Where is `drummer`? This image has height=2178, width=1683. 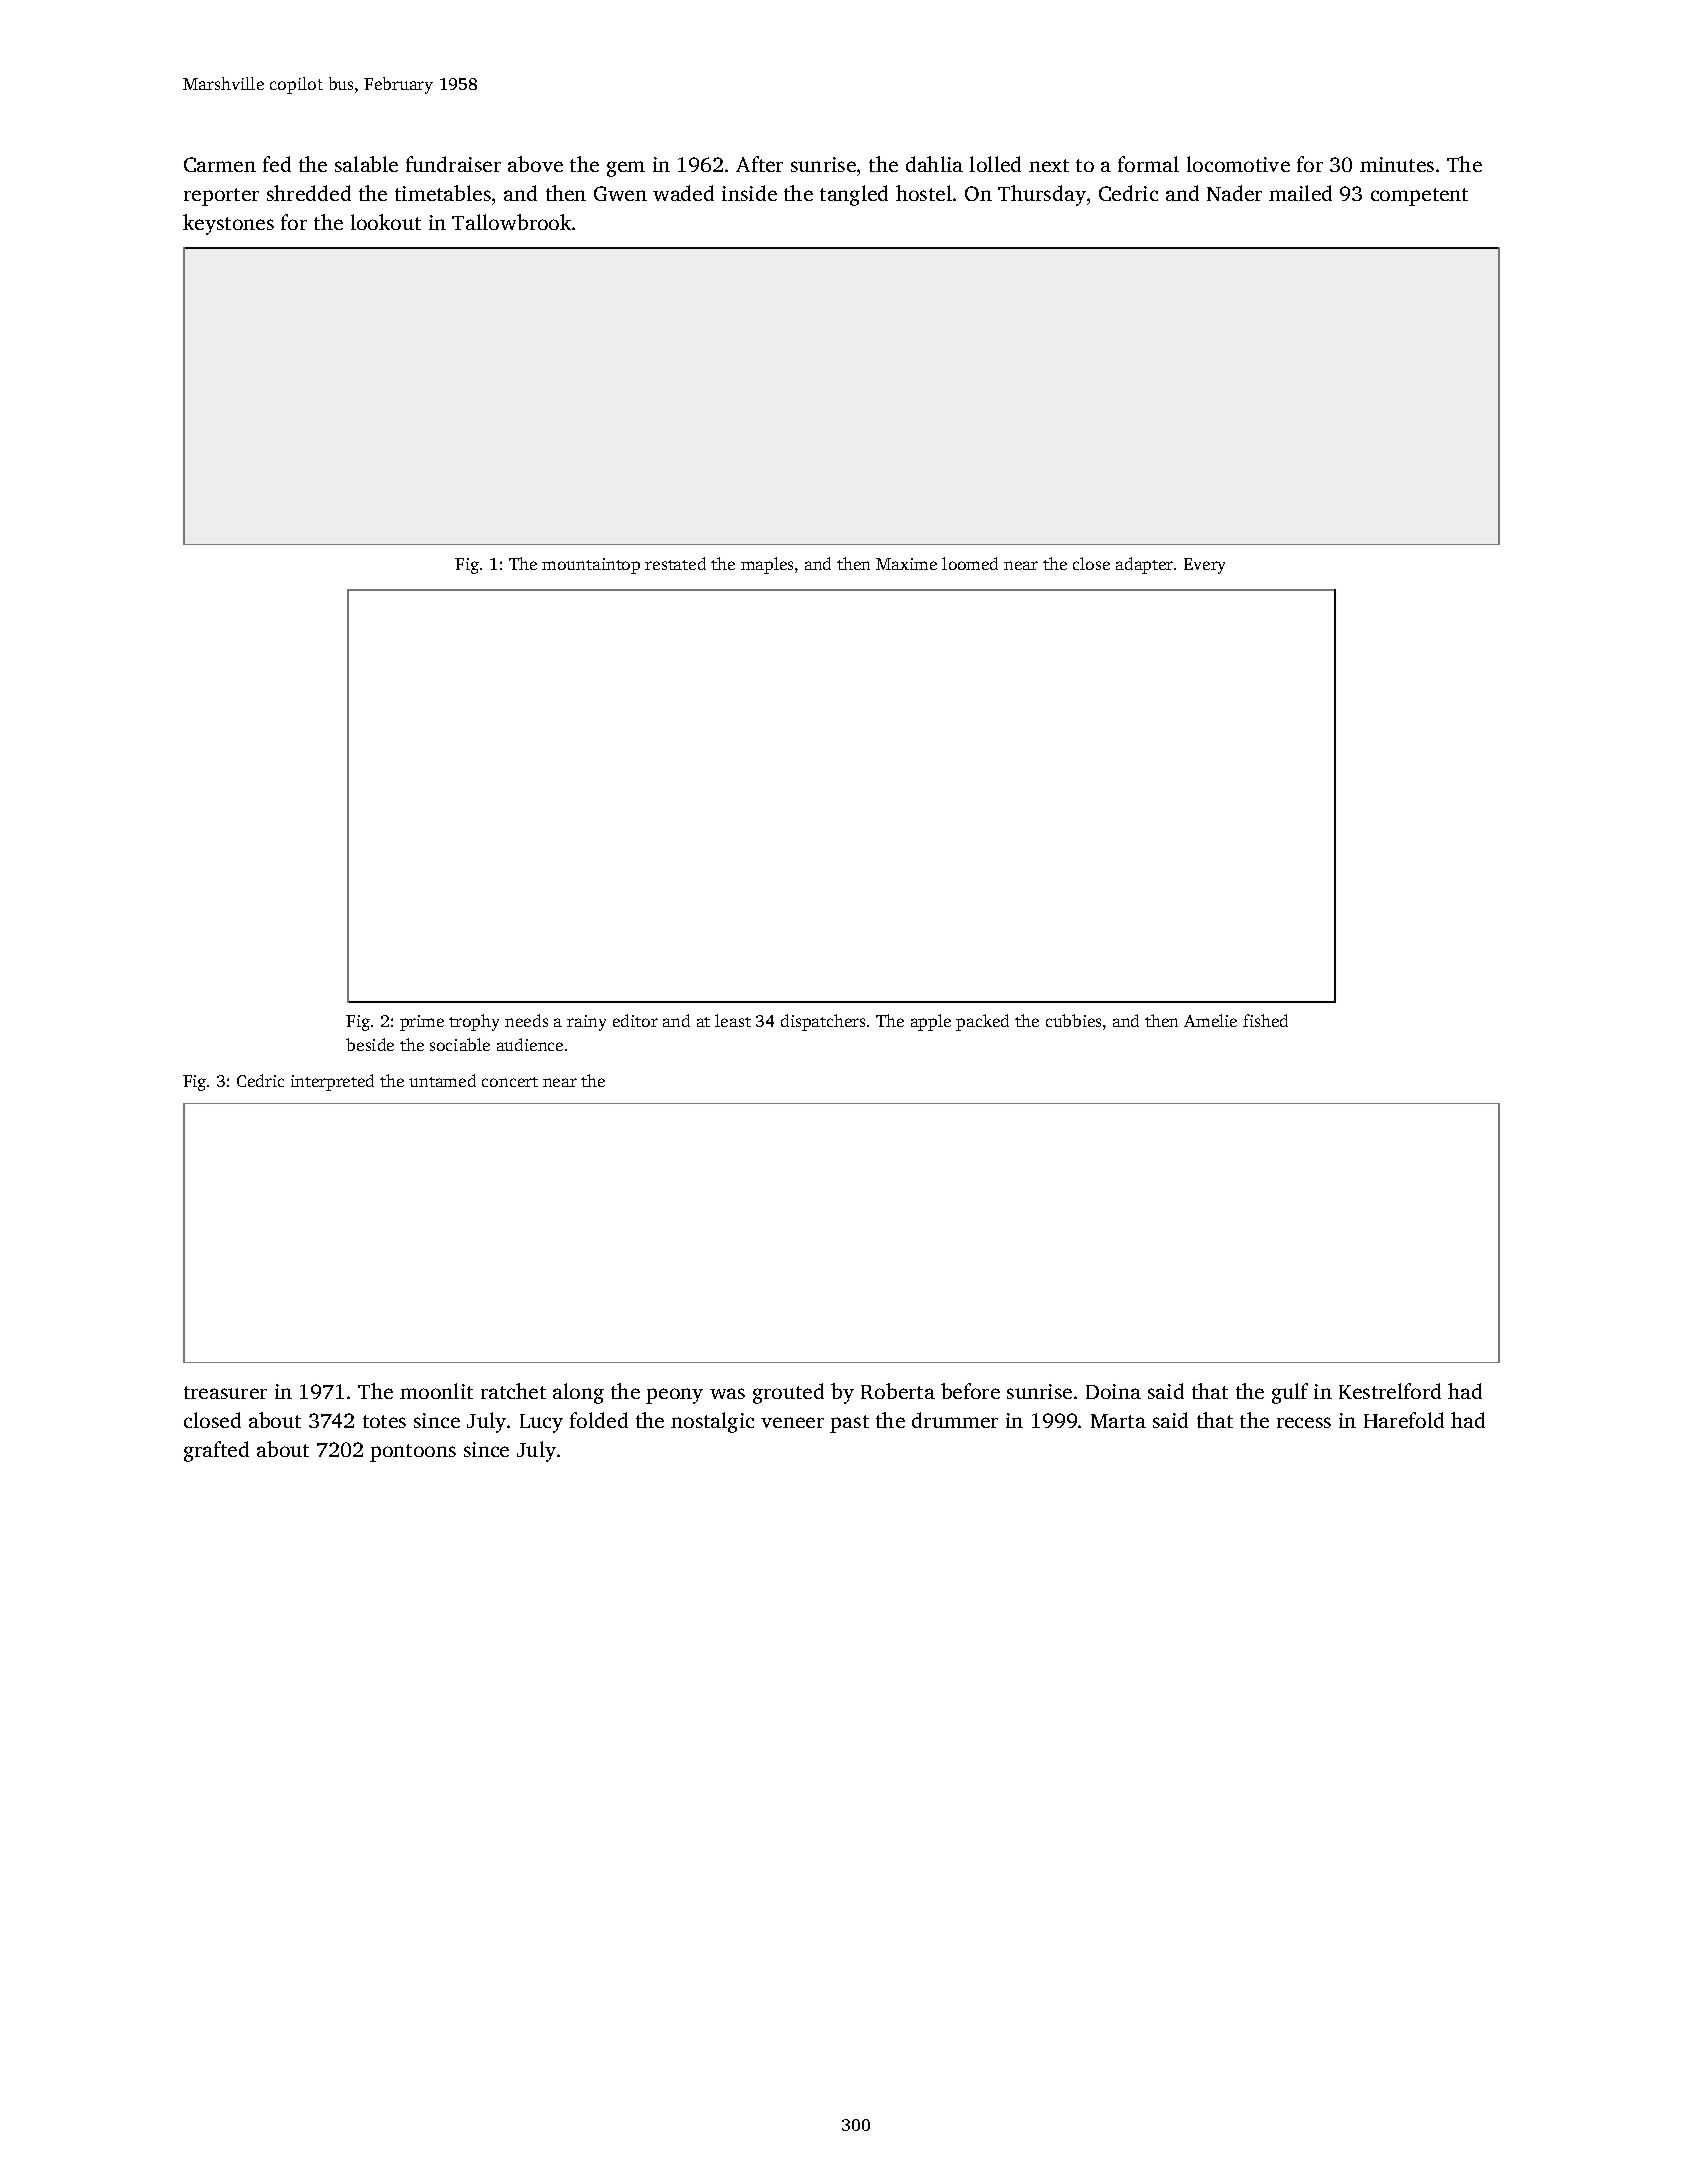 drummer is located at coordinates (955, 1420).
